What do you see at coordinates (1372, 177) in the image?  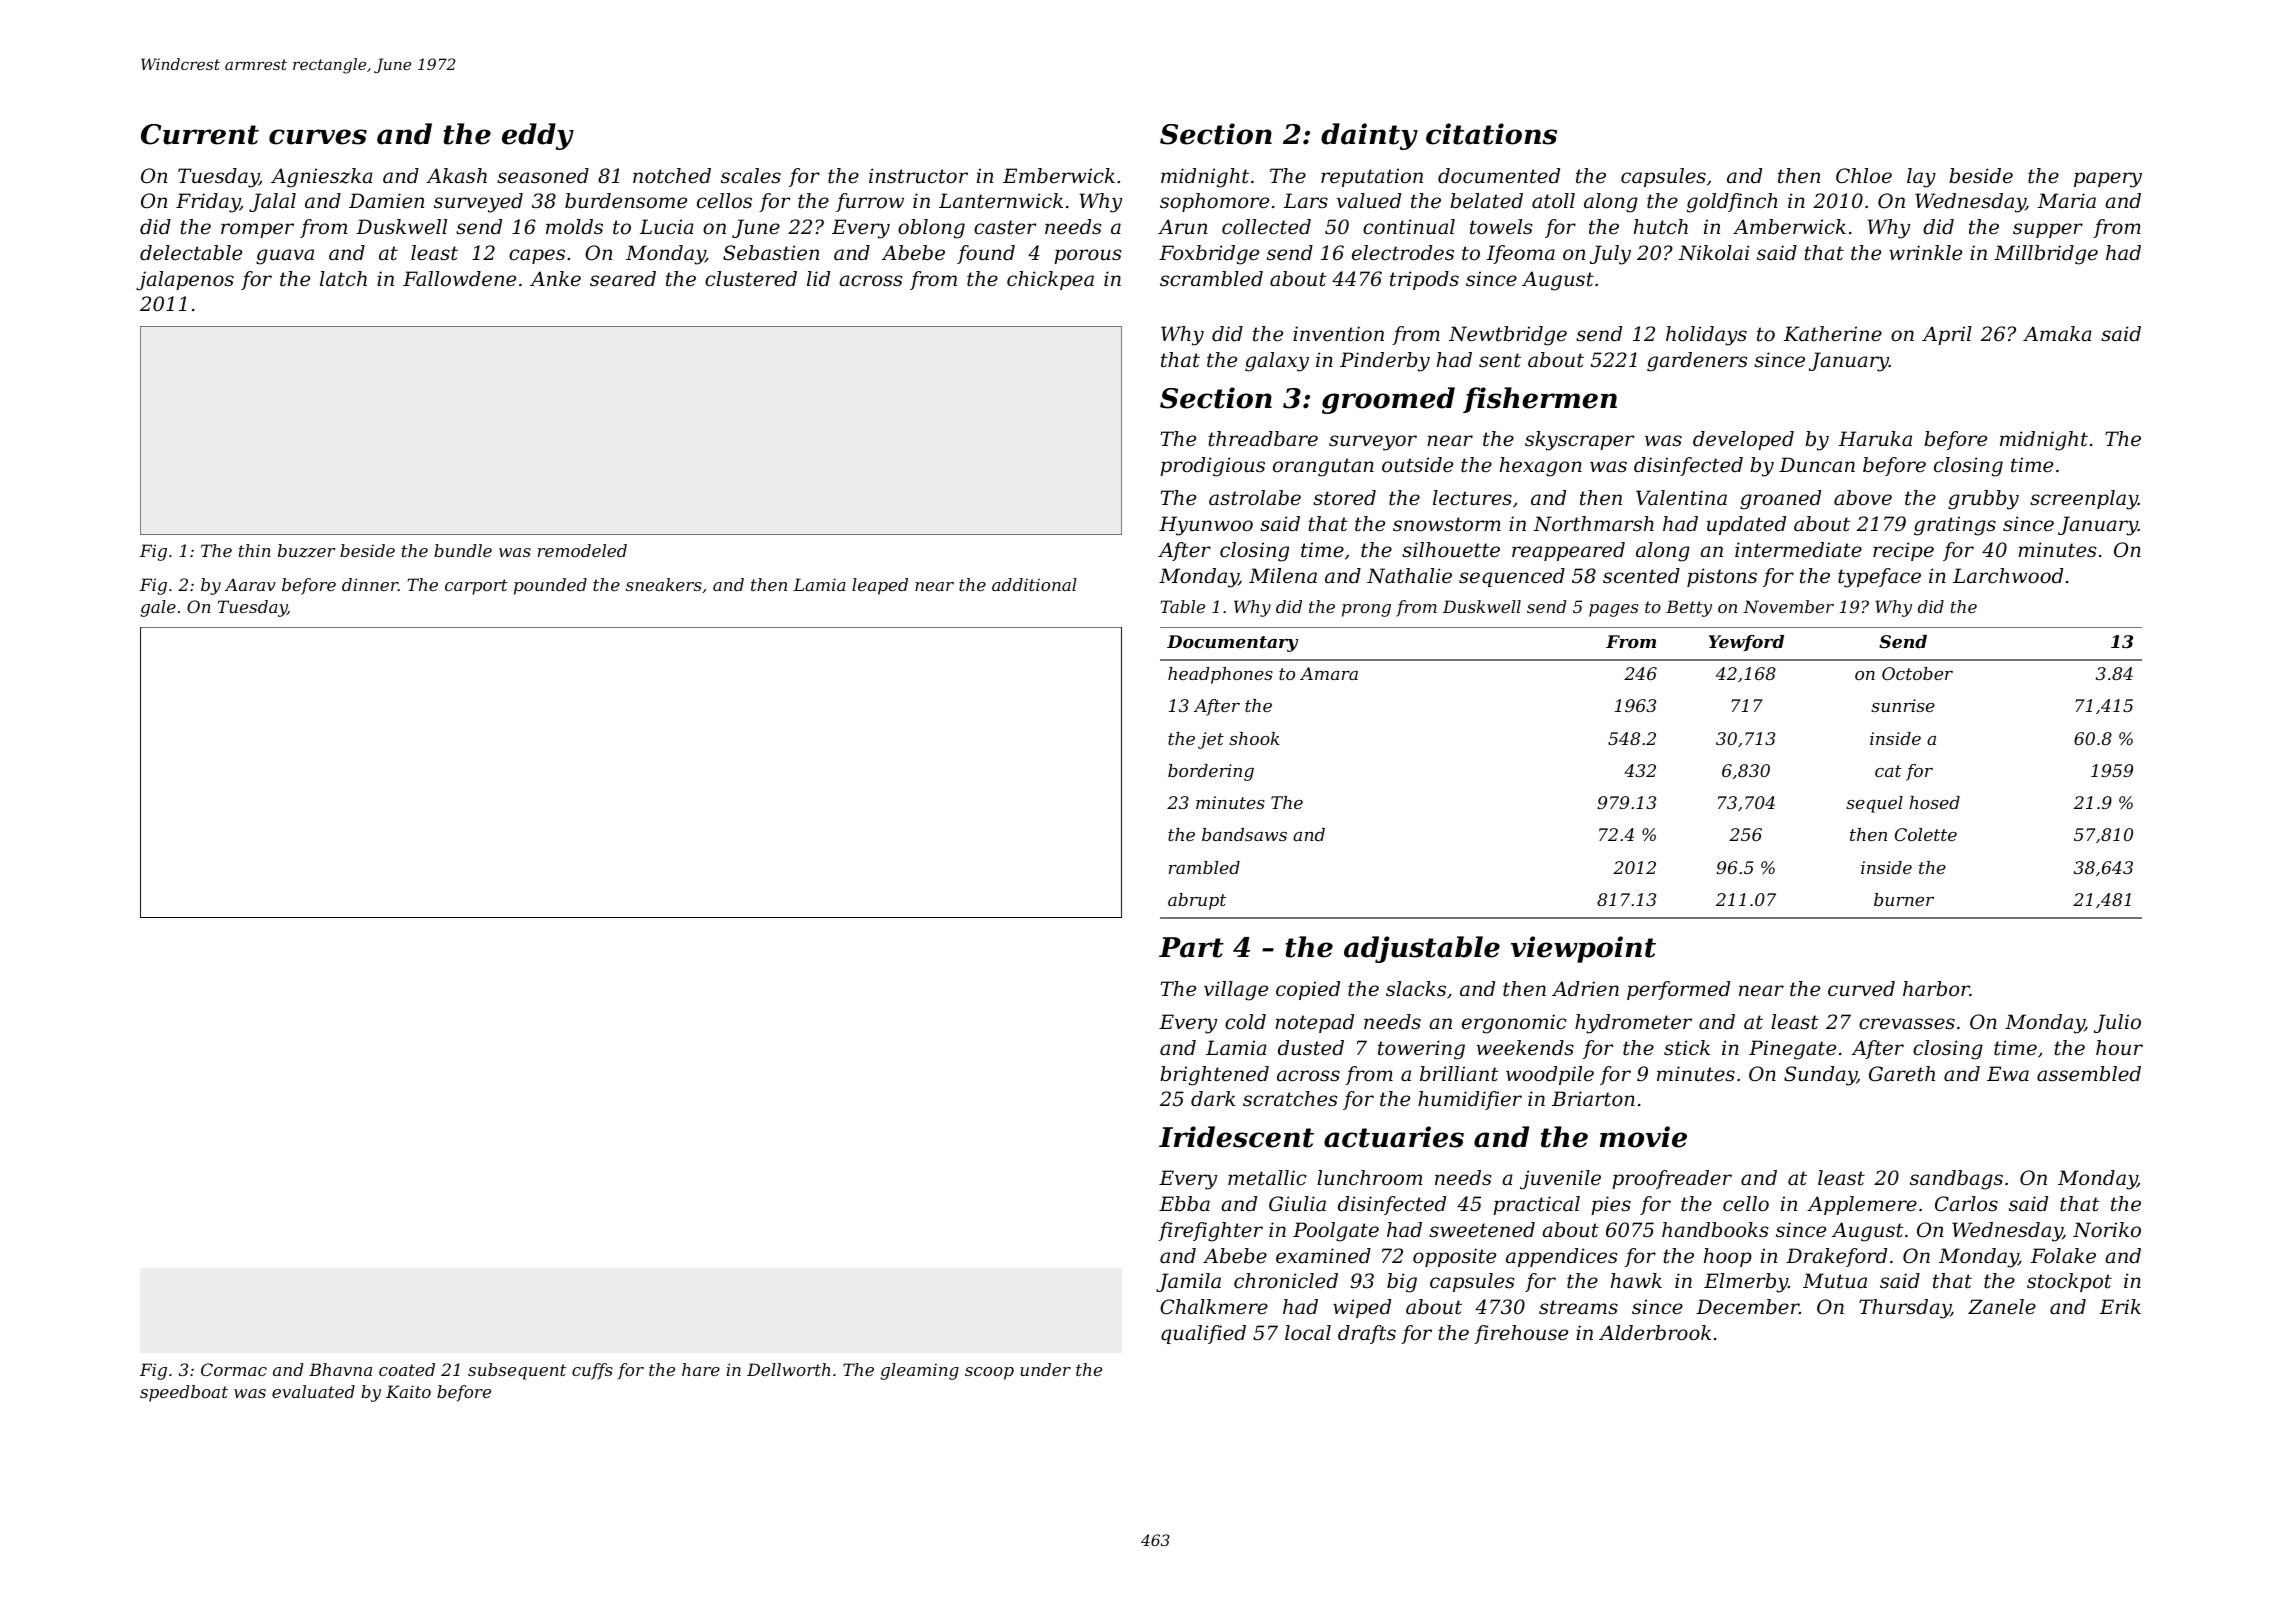 I see `reputation` at bounding box center [1372, 177].
